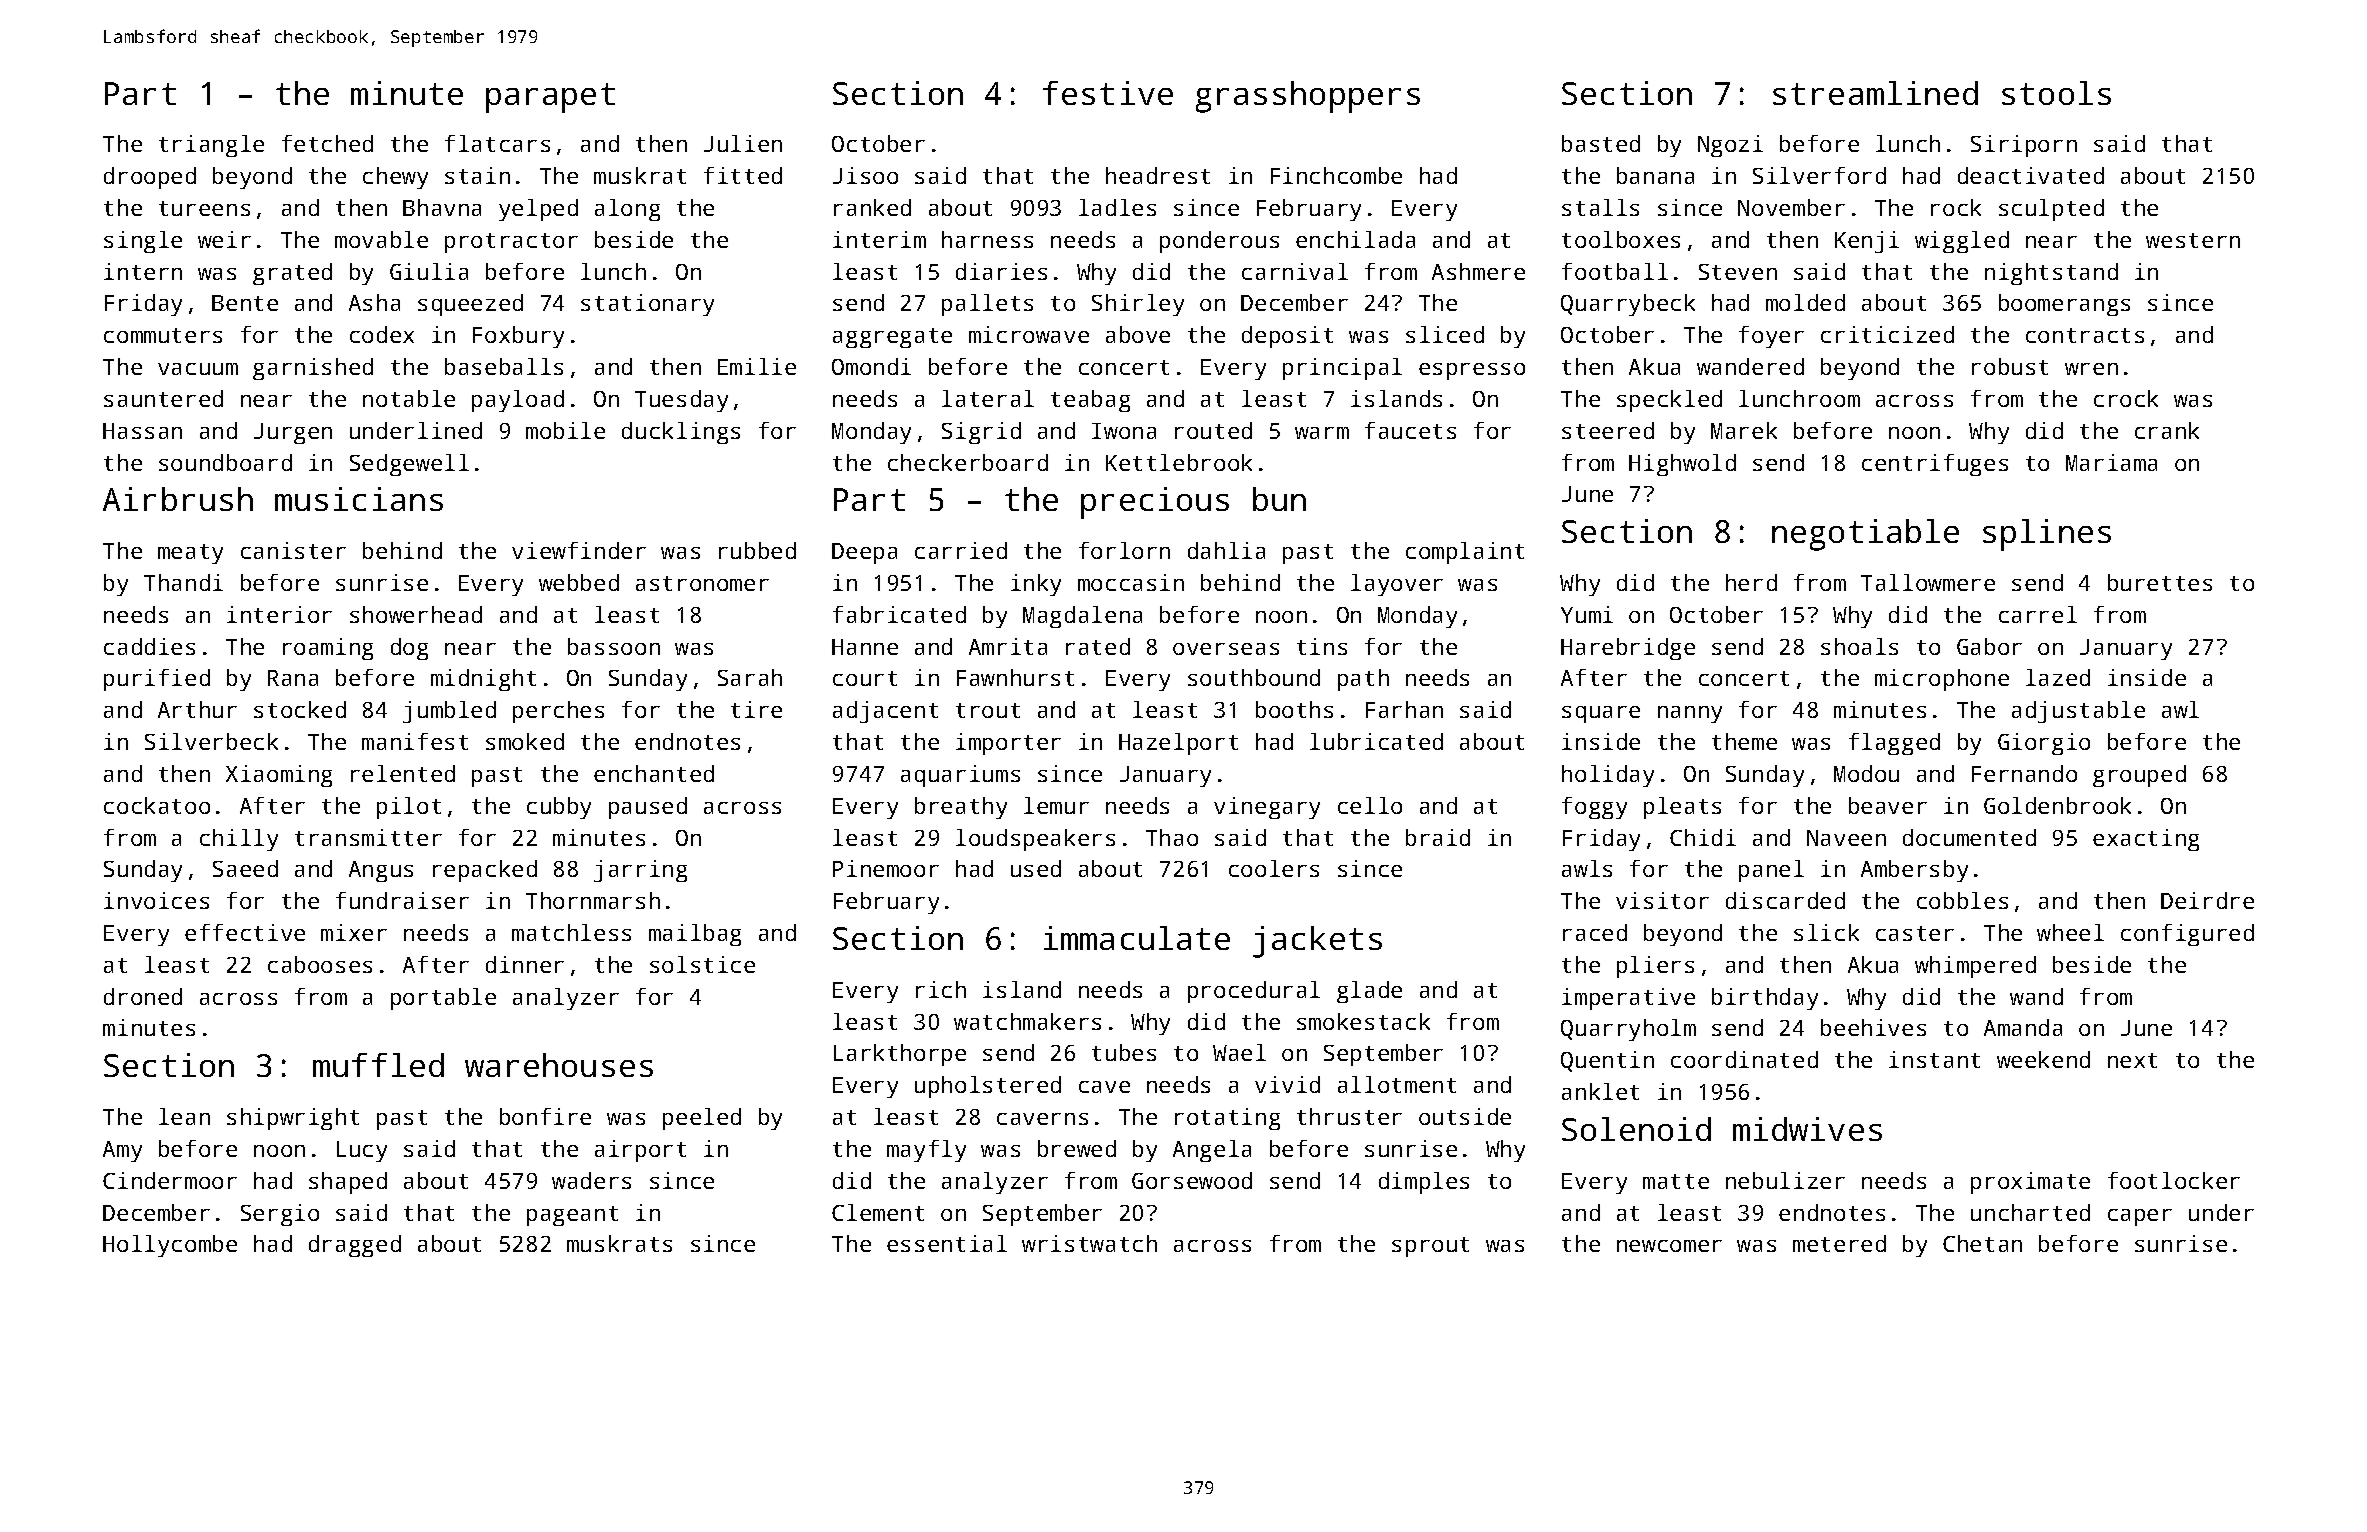  Describe the element at coordinates (280, 1215) in the screenshot. I see `Sergio` at that location.
